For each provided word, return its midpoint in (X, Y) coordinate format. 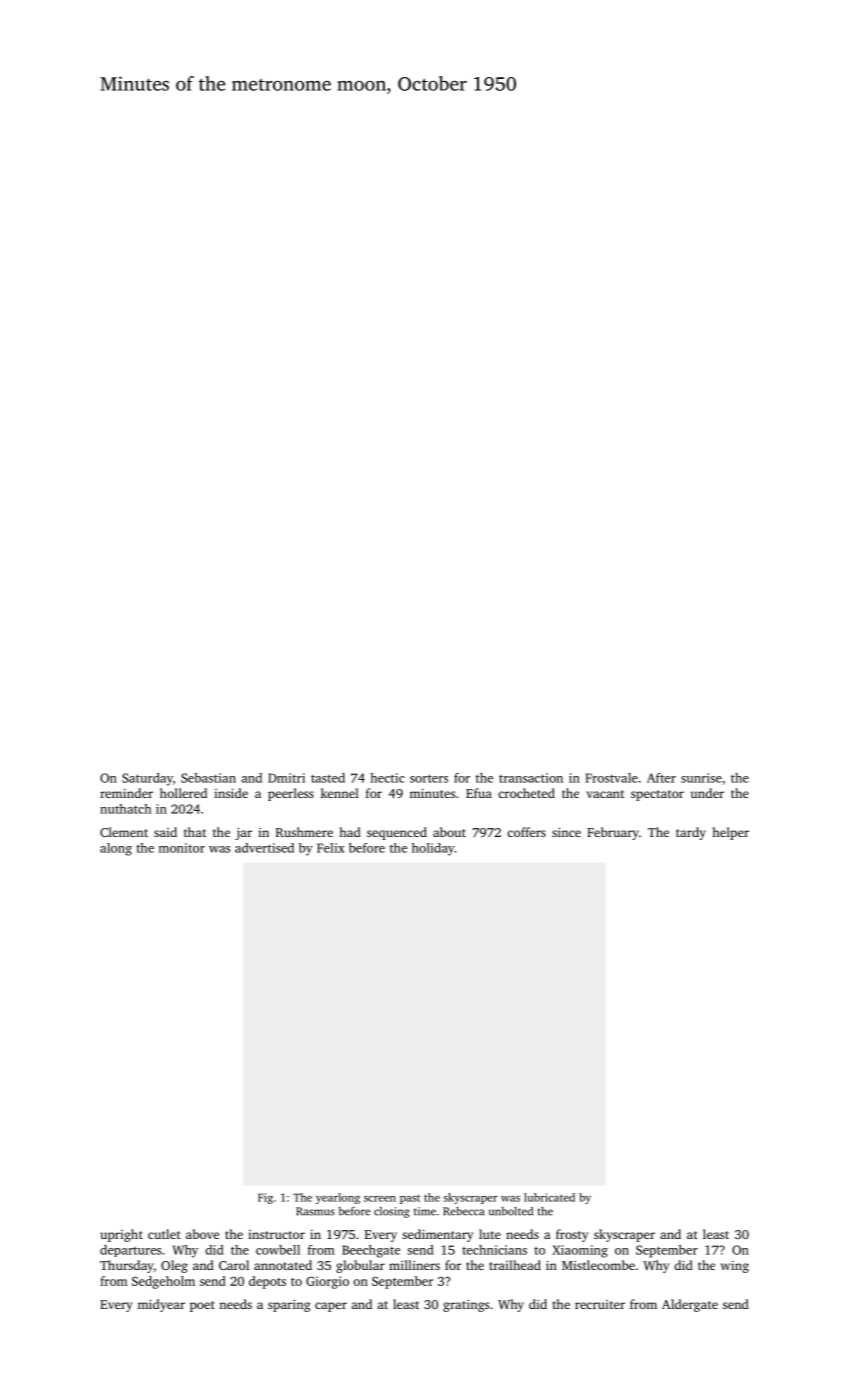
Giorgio (327, 1282)
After (661, 778)
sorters (429, 778)
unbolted (511, 1211)
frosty (572, 1235)
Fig (265, 1198)
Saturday (147, 779)
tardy (691, 833)
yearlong (338, 1198)
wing (735, 1267)
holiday (433, 849)
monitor (182, 848)
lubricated (549, 1197)
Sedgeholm (163, 1282)
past (410, 1199)
